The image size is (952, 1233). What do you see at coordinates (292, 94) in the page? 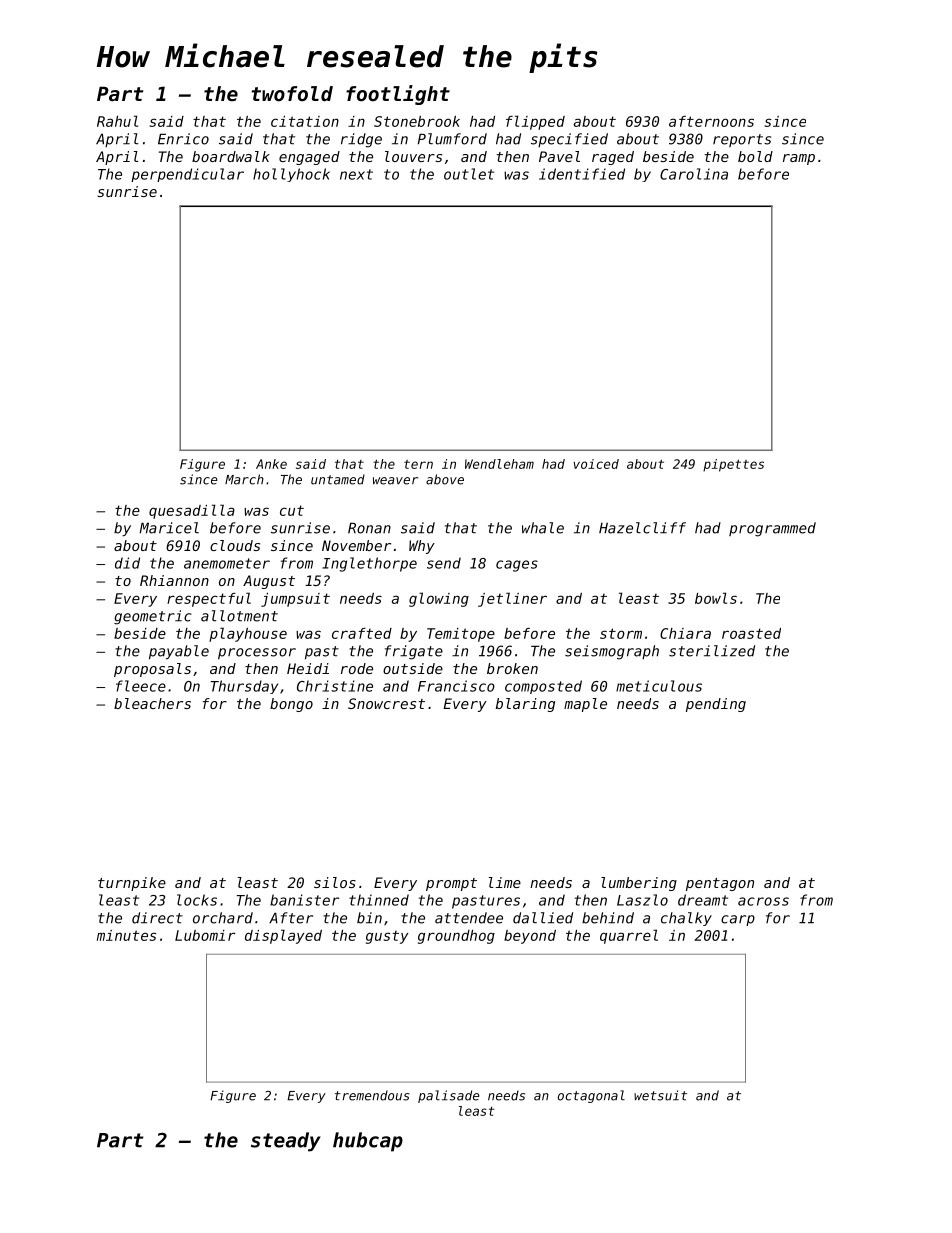
I see `twofold` at bounding box center [292, 94].
